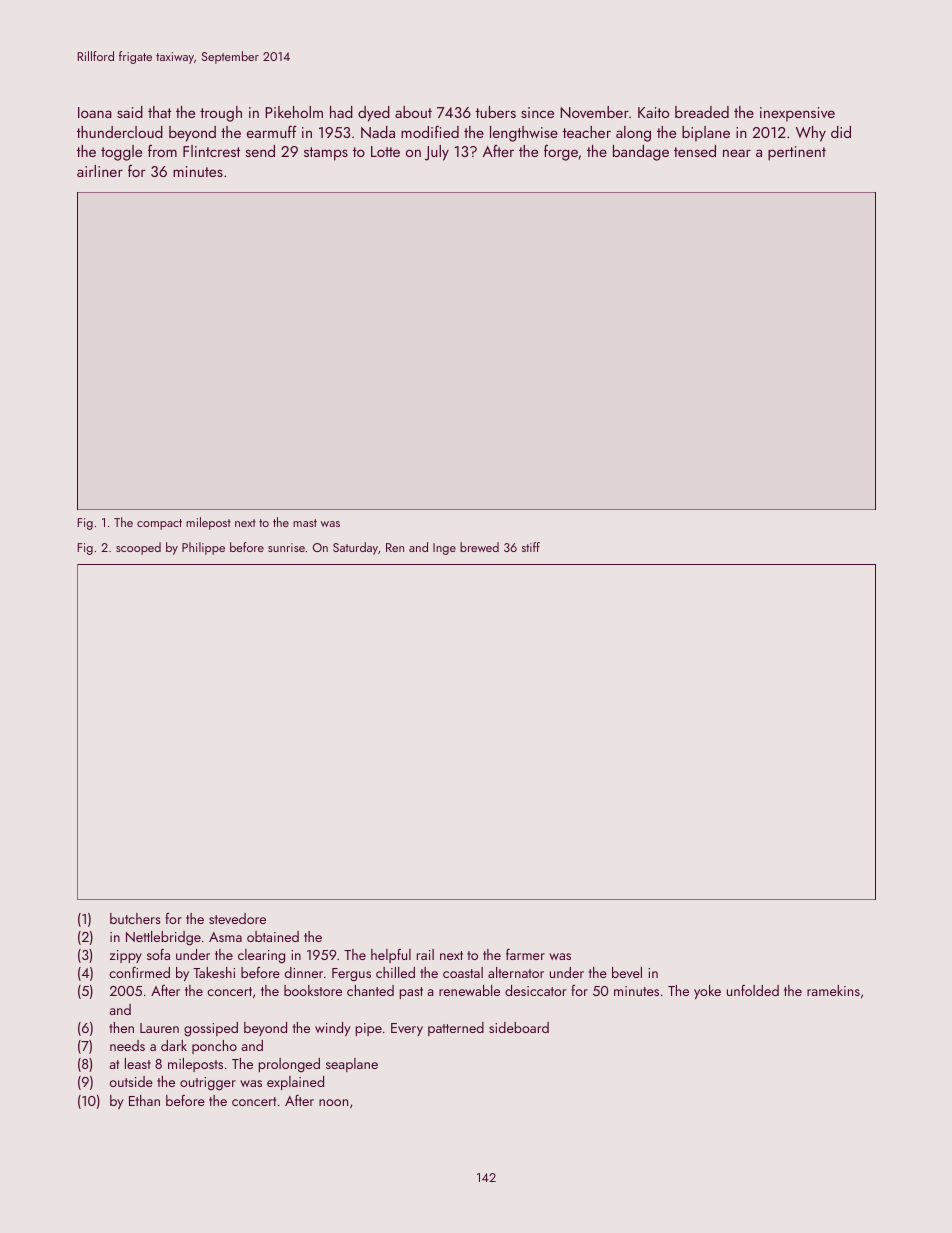 Image resolution: width=952 pixels, height=1233 pixels. I want to click on July, so click(437, 153).
